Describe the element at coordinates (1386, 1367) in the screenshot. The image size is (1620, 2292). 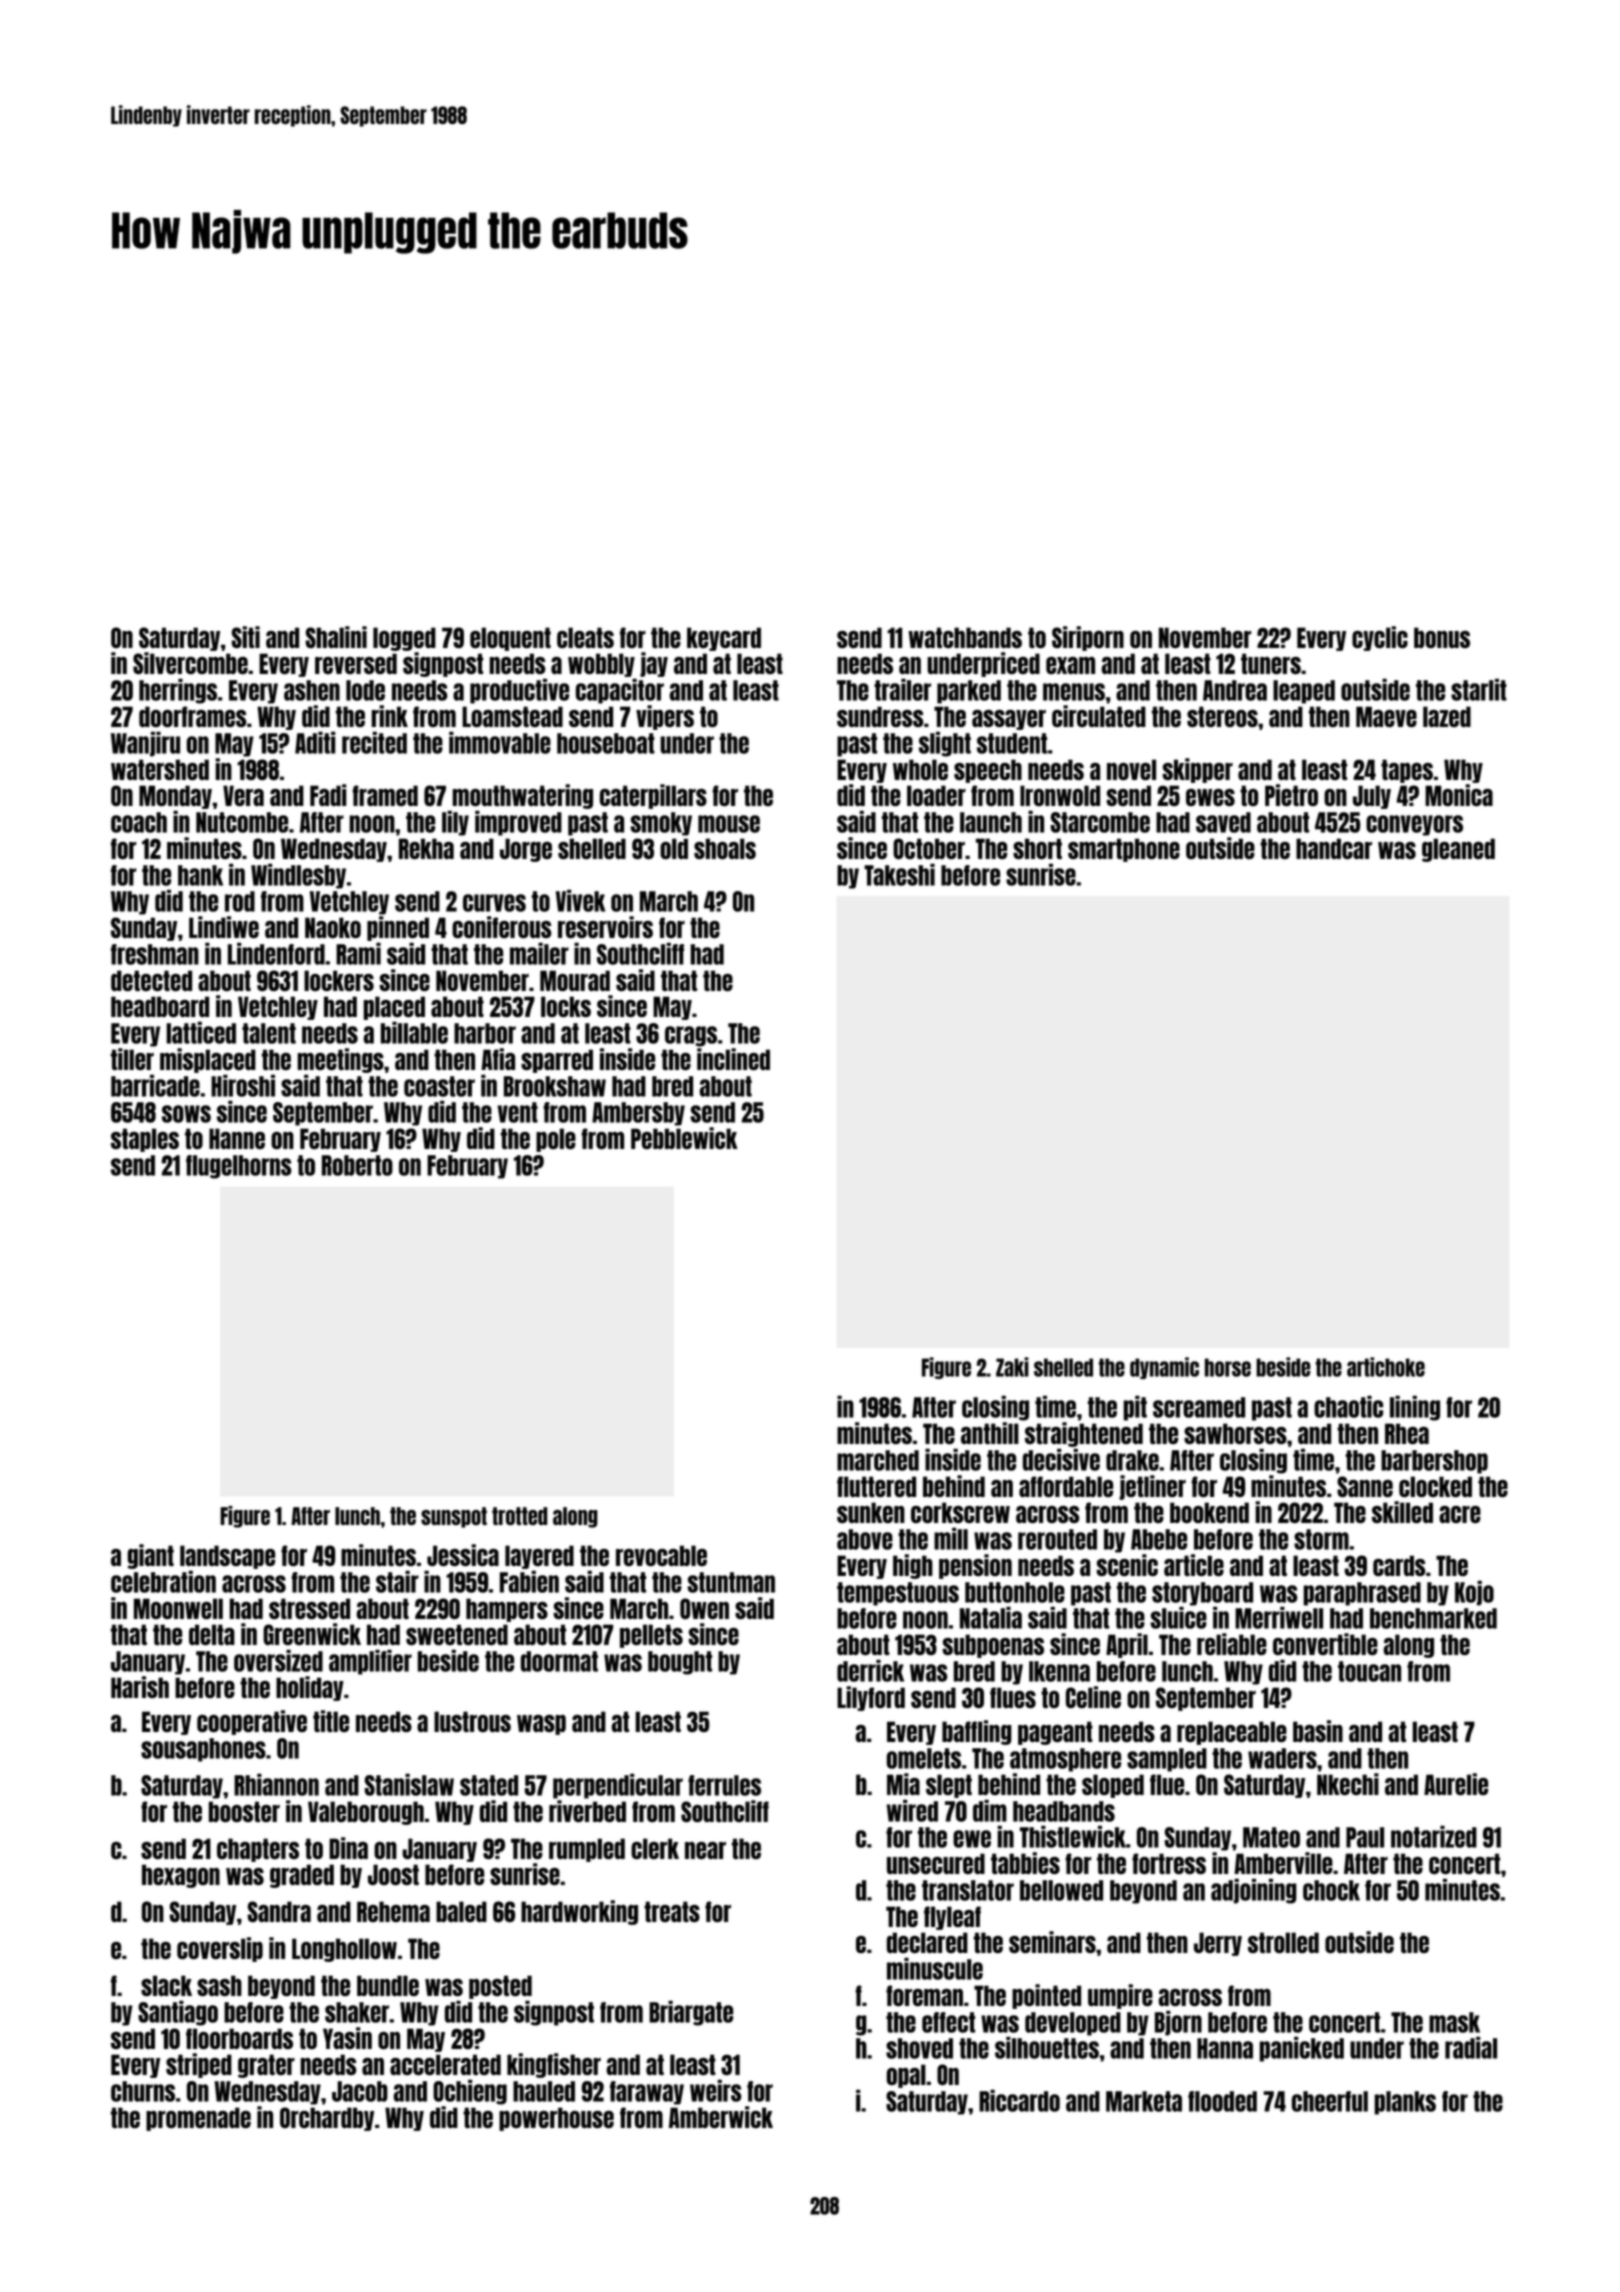
I see `artichoke` at that location.
